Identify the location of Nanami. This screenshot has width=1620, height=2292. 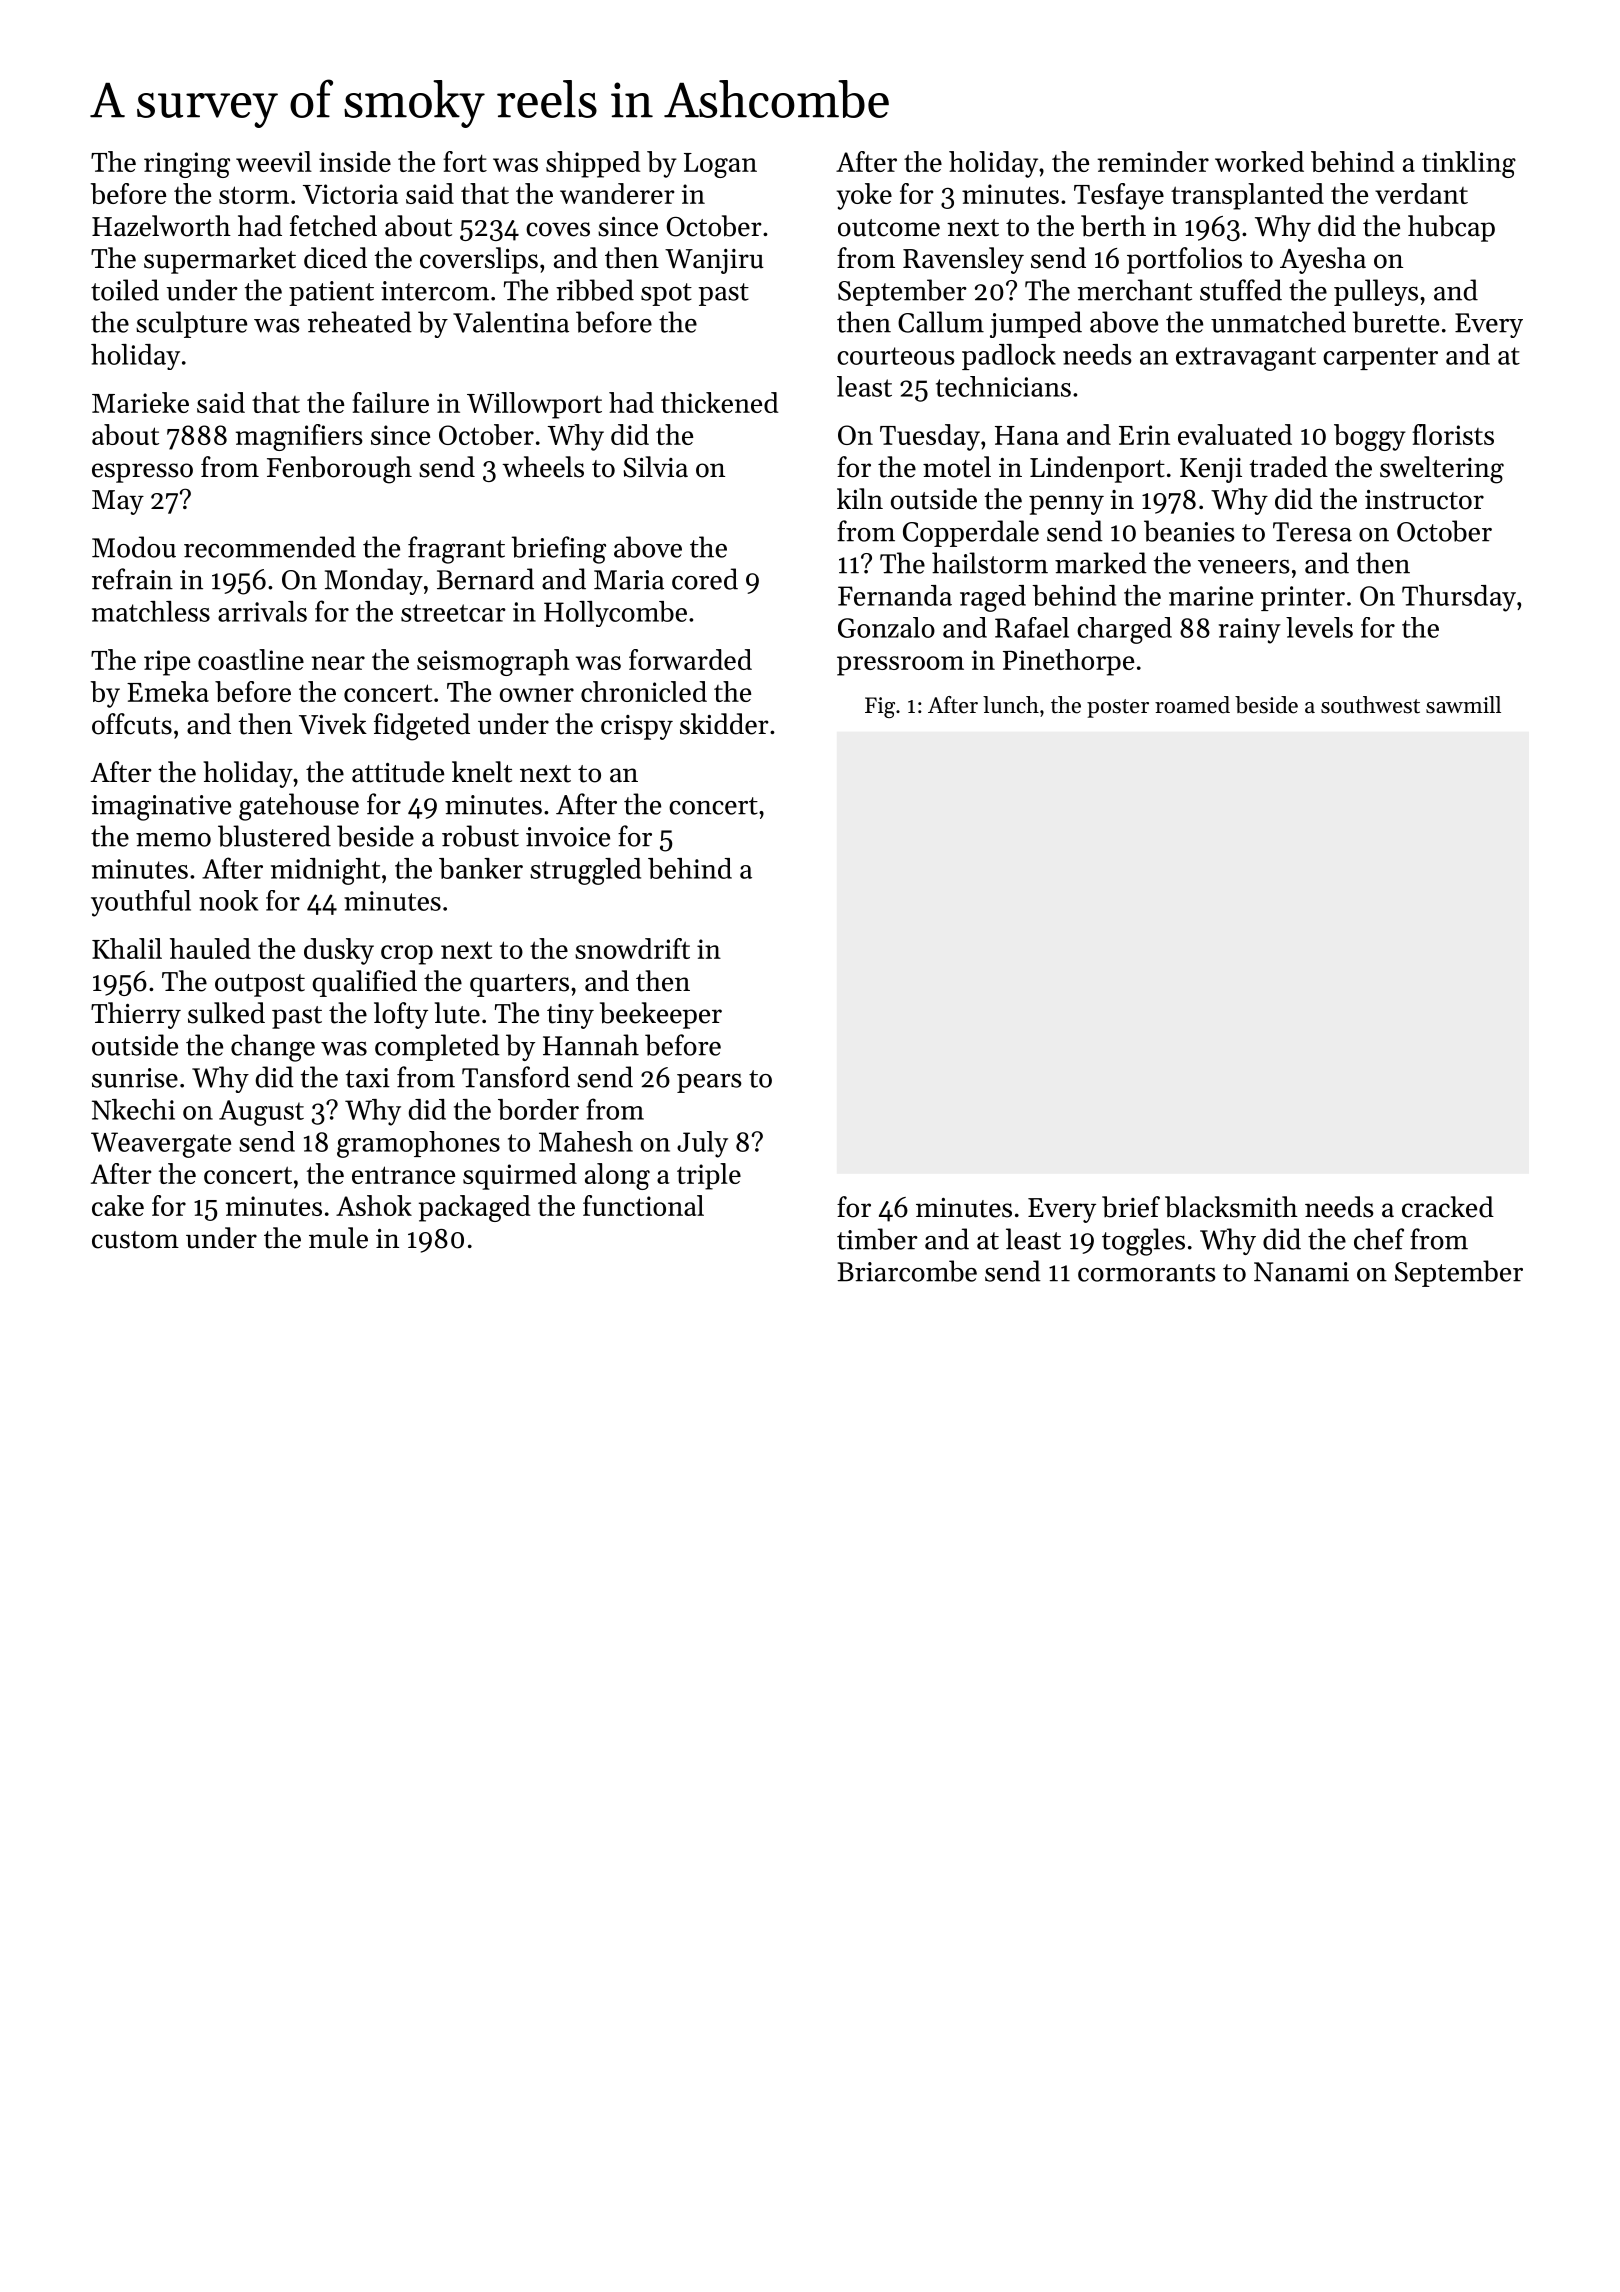
(1301, 1272).
